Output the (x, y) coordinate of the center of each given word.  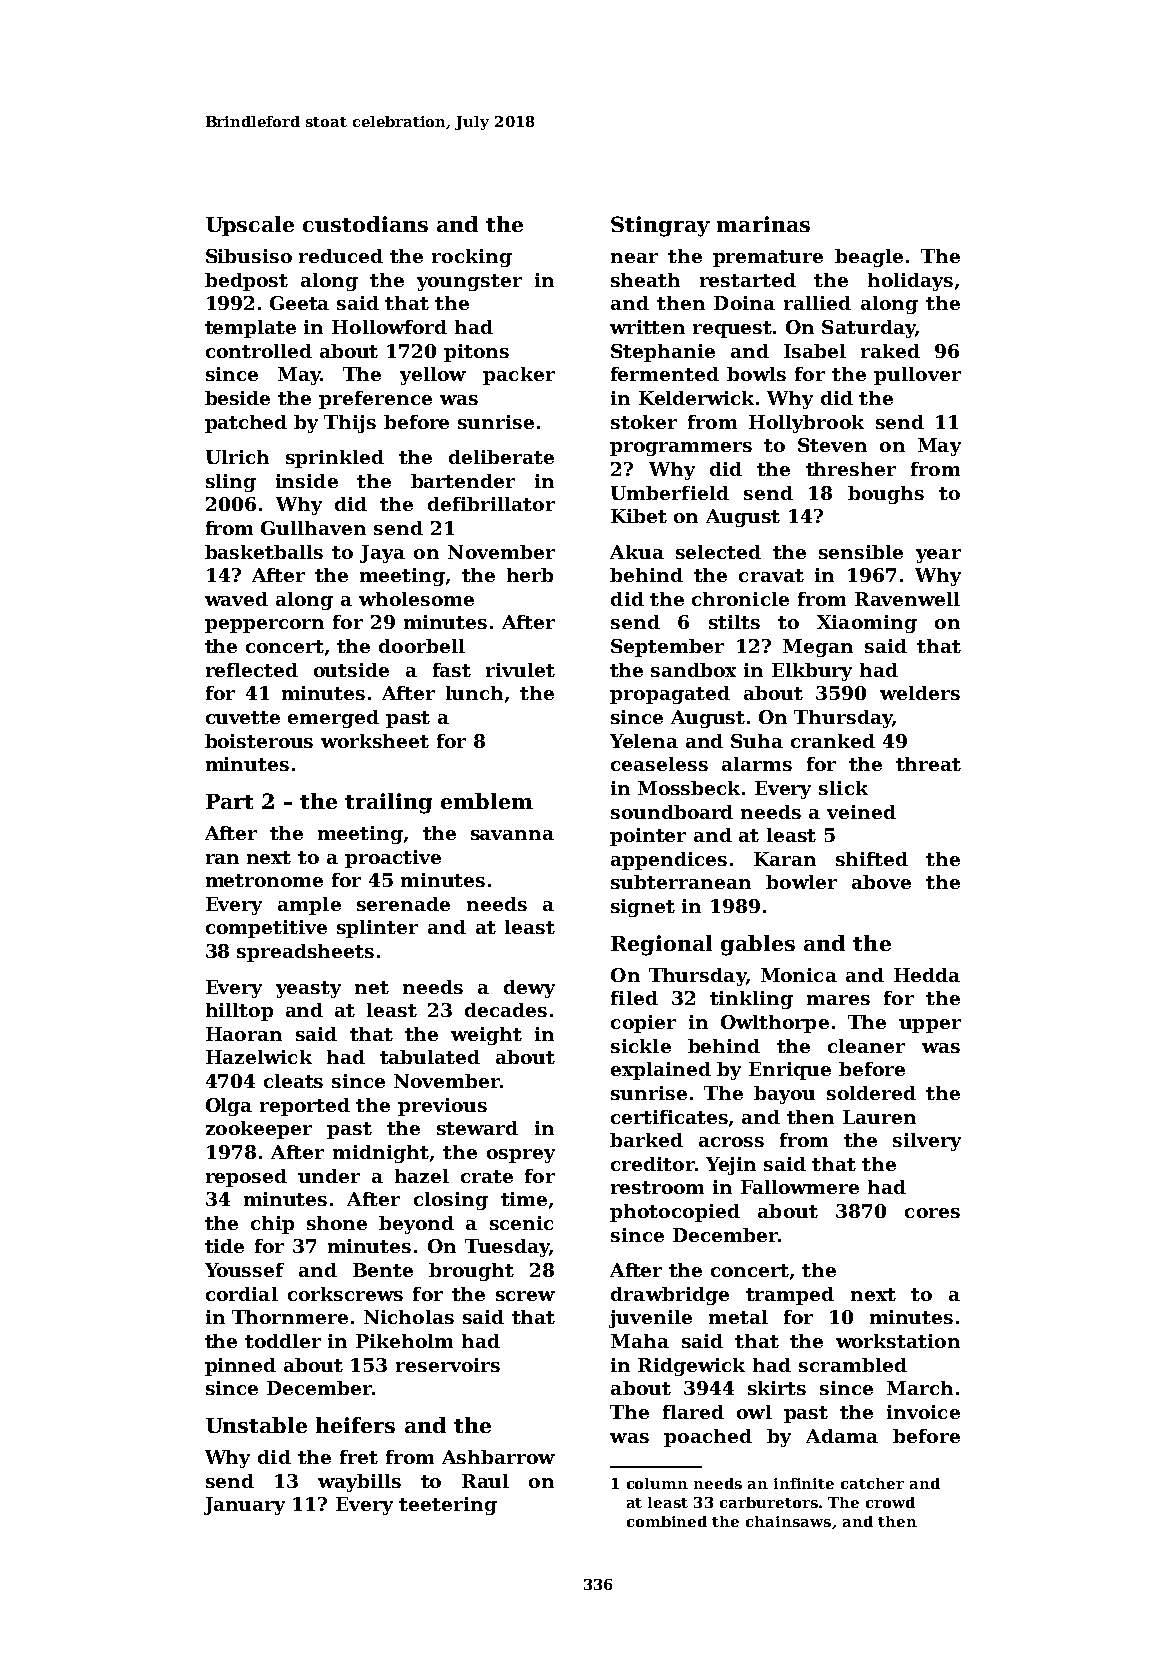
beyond (416, 1225)
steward (477, 1128)
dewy (529, 989)
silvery (927, 1142)
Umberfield (670, 493)
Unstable (256, 1425)
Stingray (660, 226)
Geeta (299, 303)
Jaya (382, 554)
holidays (910, 282)
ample (309, 906)
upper (930, 1026)
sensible (861, 552)
